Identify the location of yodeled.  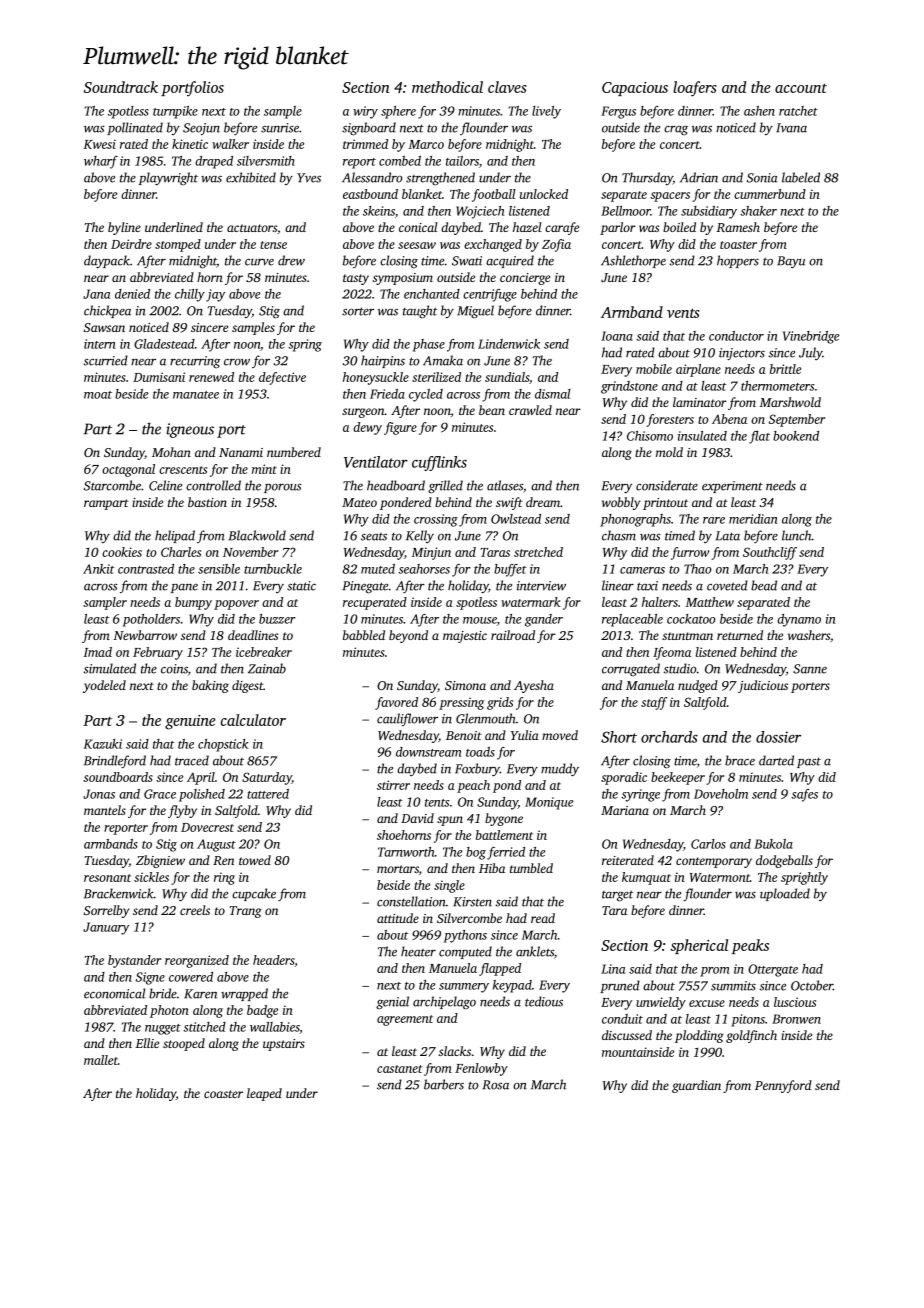
(104, 686).
